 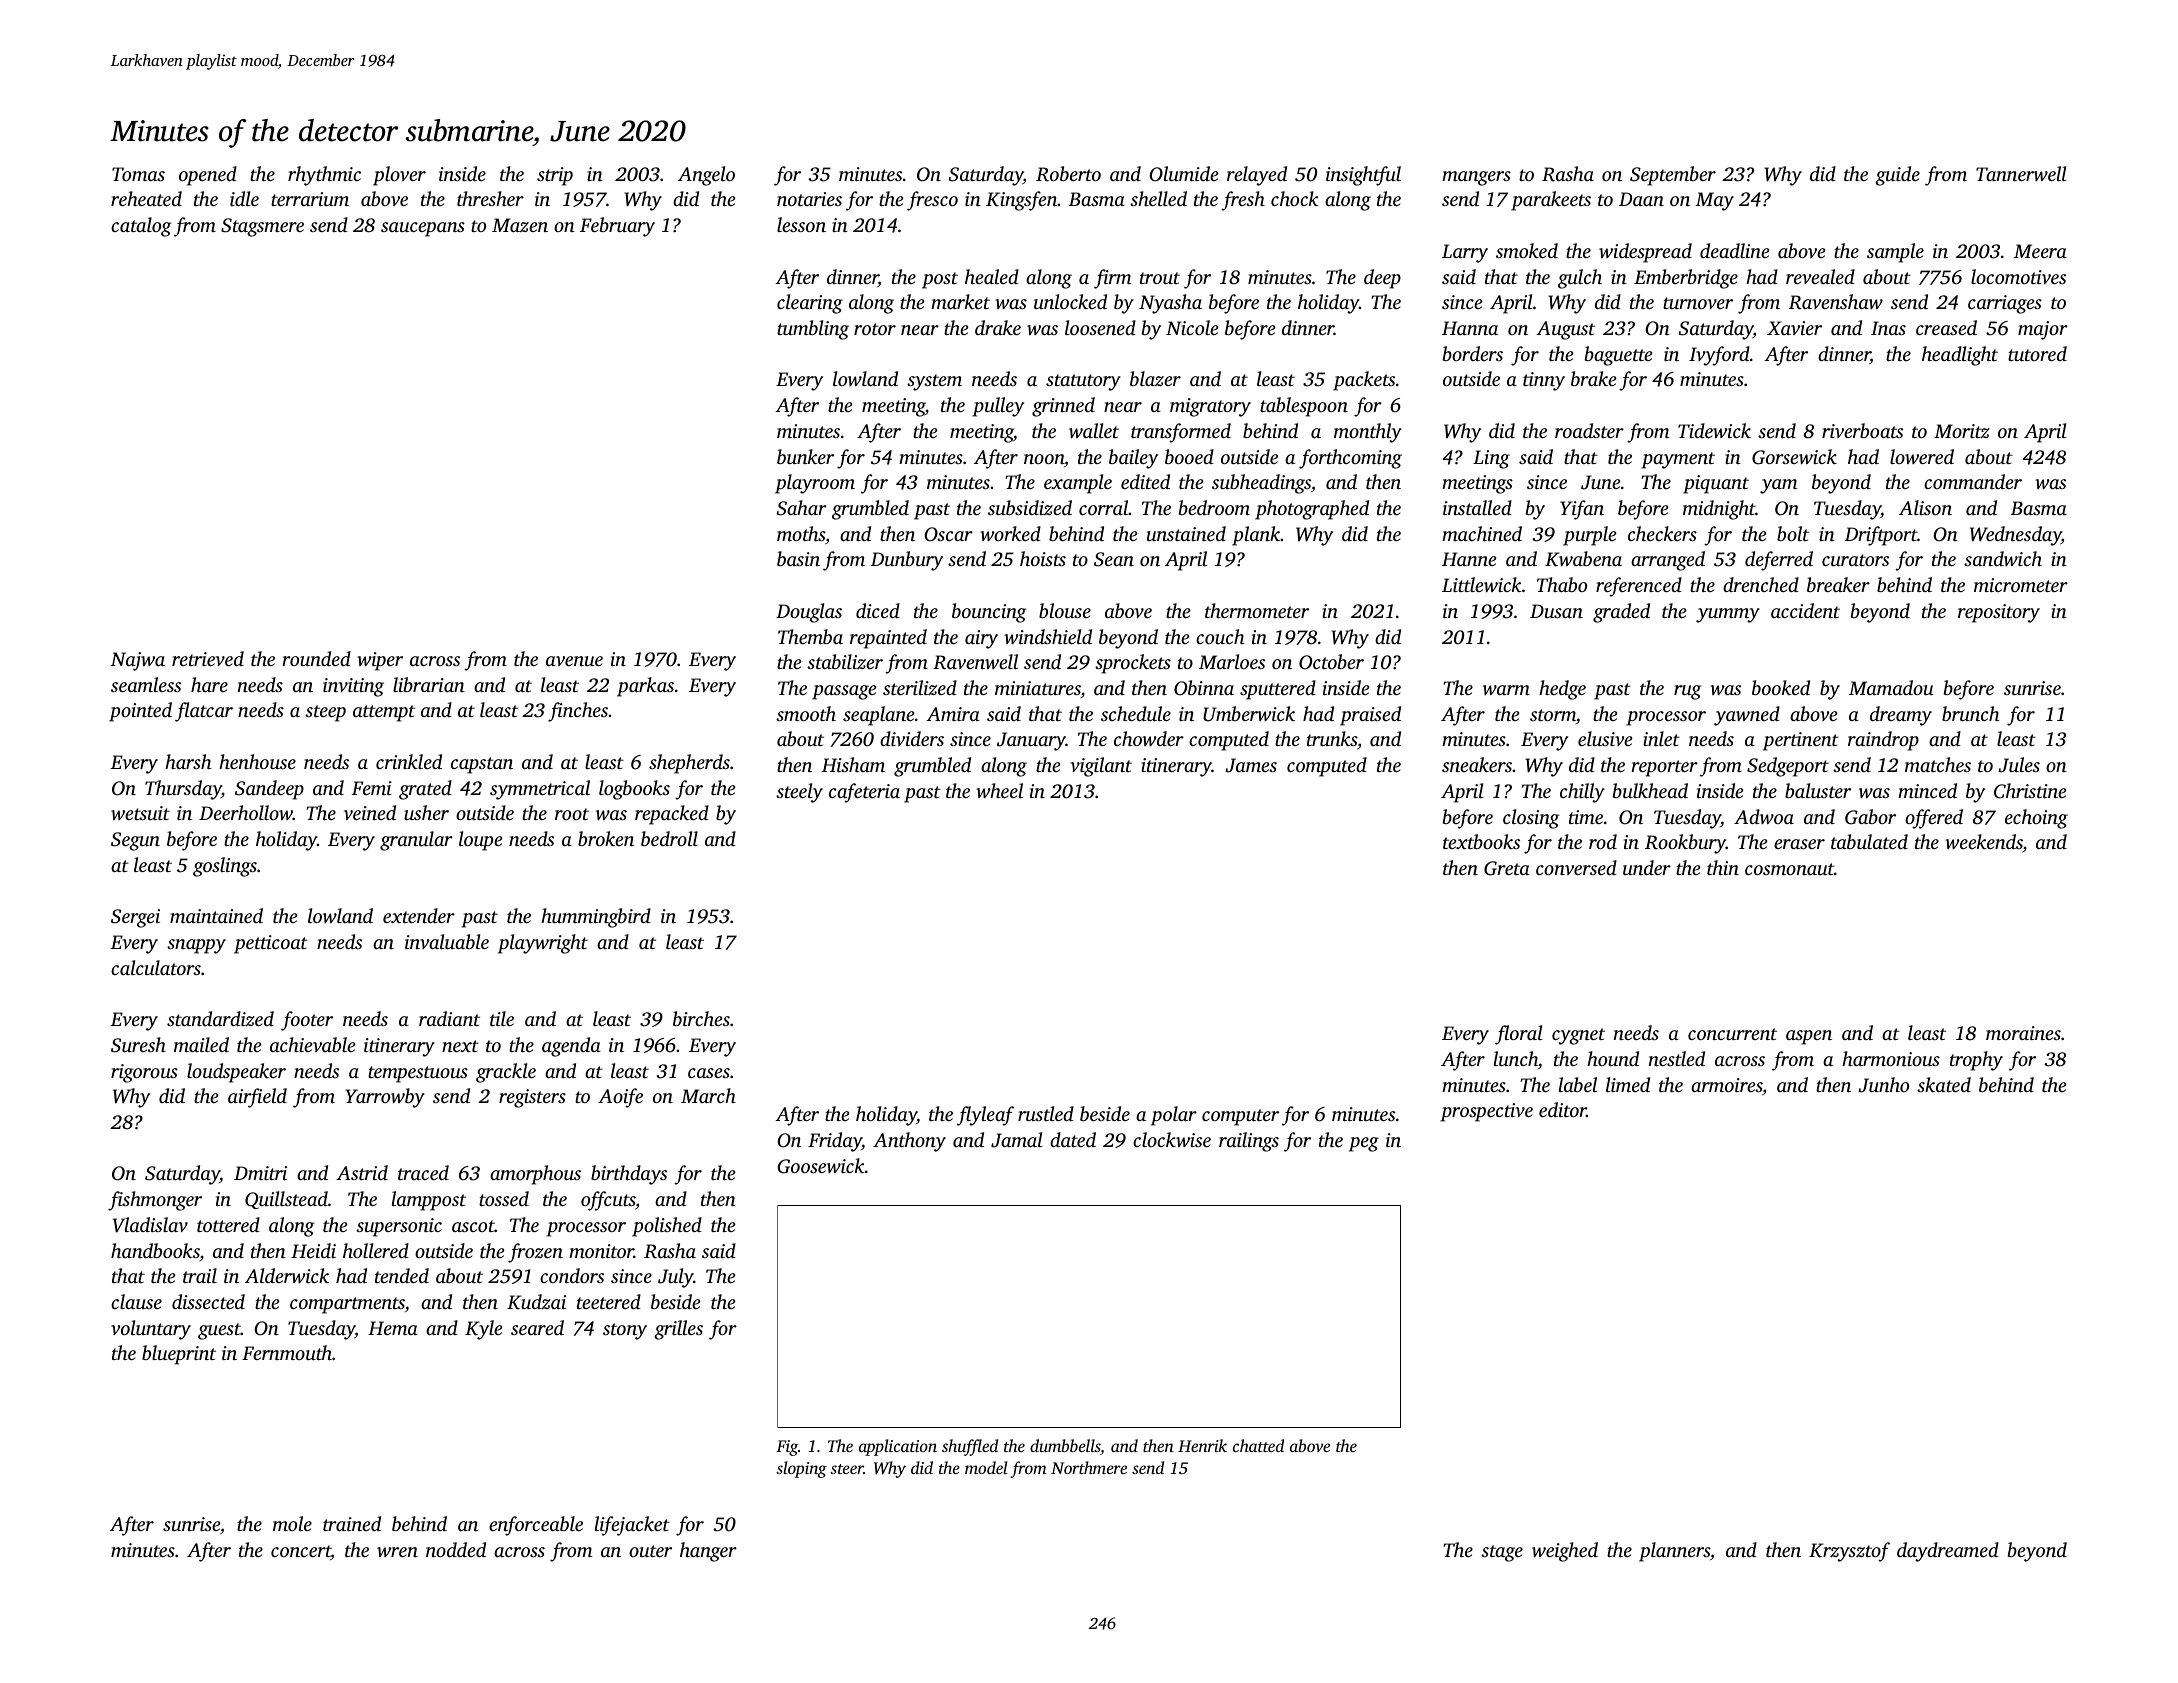 I want to click on roadster, so click(x=1589, y=430).
